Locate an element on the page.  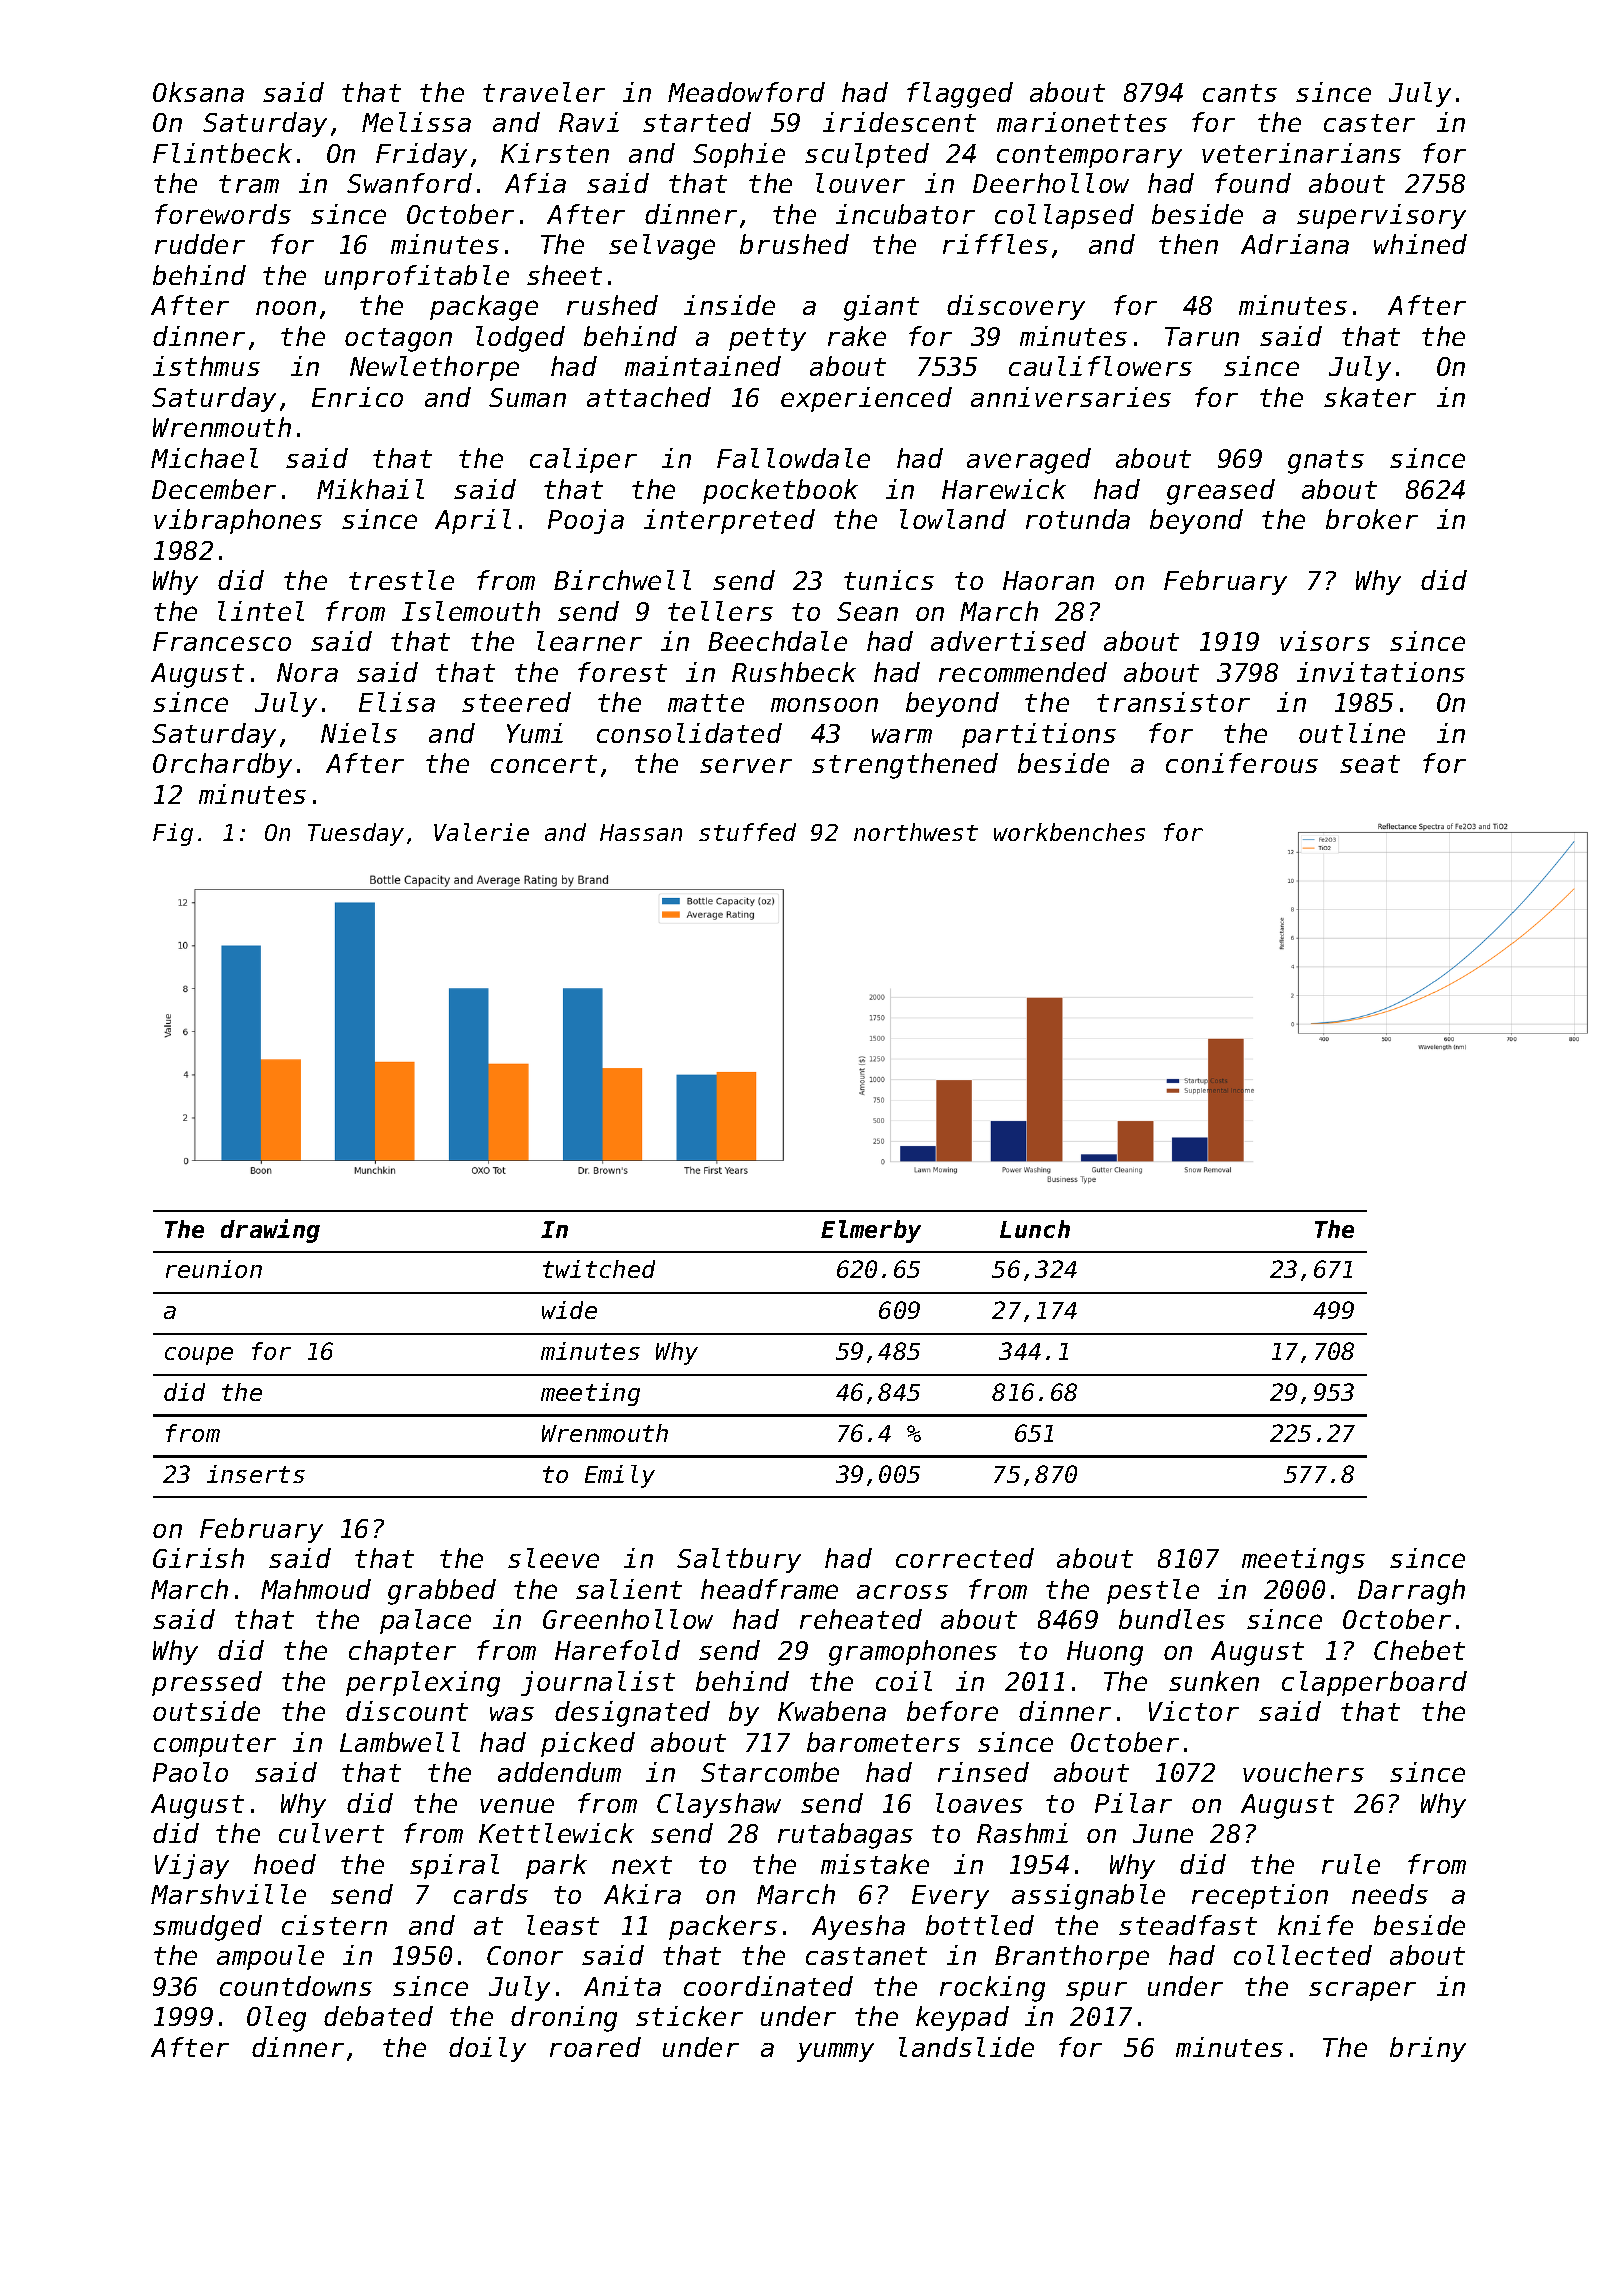
doily is located at coordinates (487, 2049).
